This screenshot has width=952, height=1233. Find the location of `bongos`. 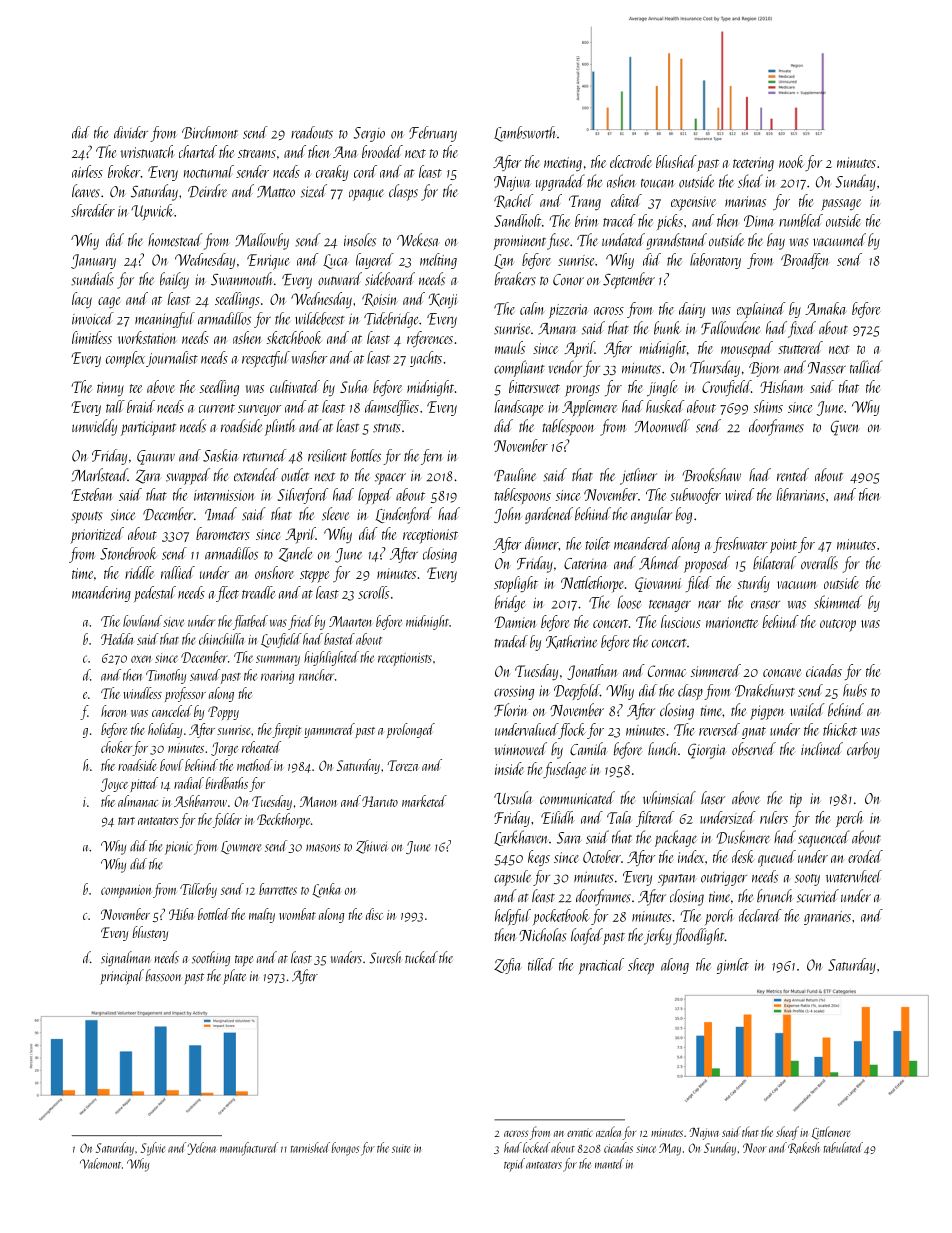

bongos is located at coordinates (345, 1149).
